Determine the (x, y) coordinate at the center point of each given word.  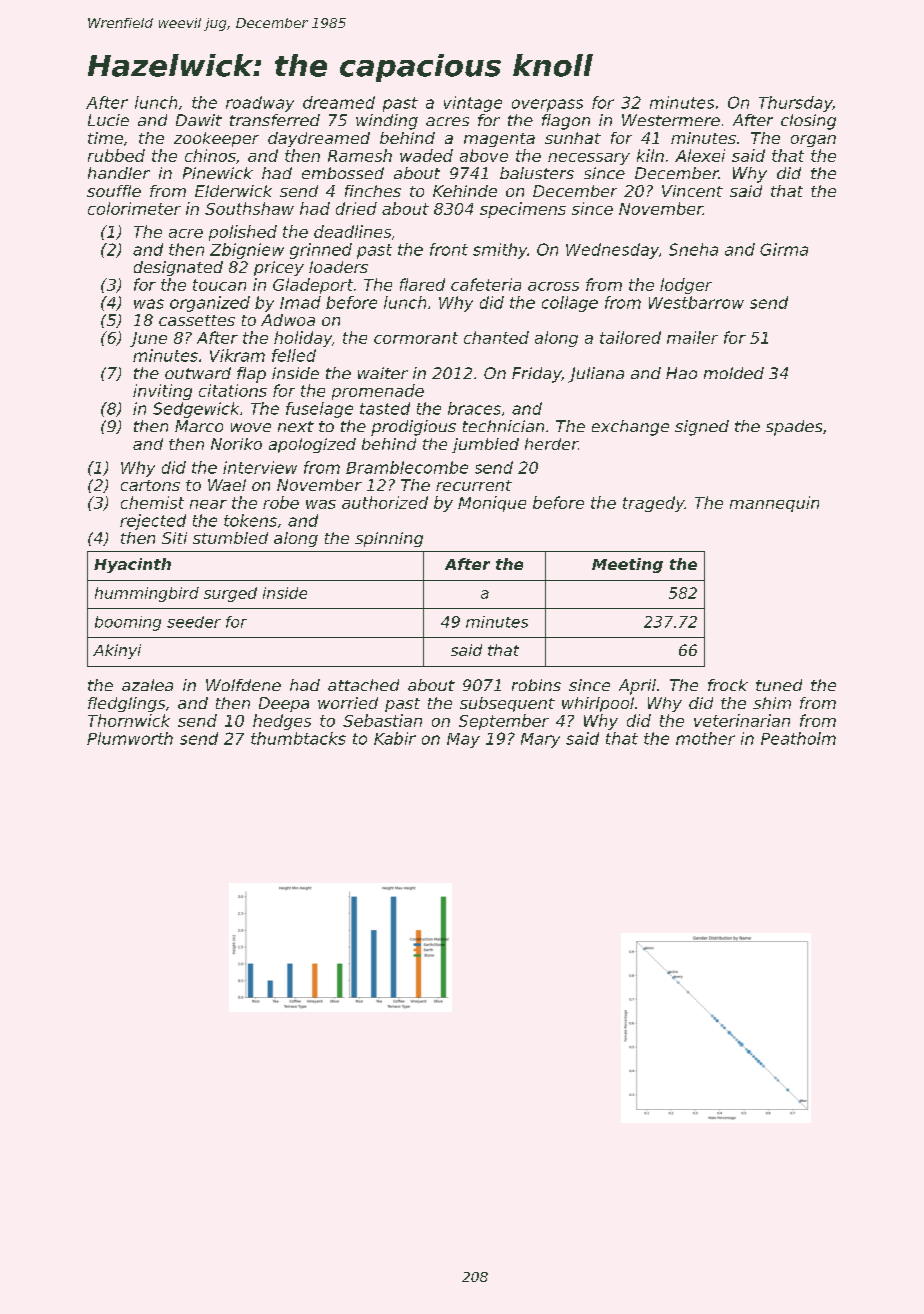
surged (230, 594)
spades (794, 428)
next (296, 426)
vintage (473, 104)
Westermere (671, 120)
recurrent (474, 485)
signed (702, 428)
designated (178, 268)
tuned (779, 685)
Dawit (199, 120)
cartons (150, 485)
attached (363, 685)
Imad (300, 302)
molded (734, 373)
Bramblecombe (407, 467)
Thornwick (129, 720)
